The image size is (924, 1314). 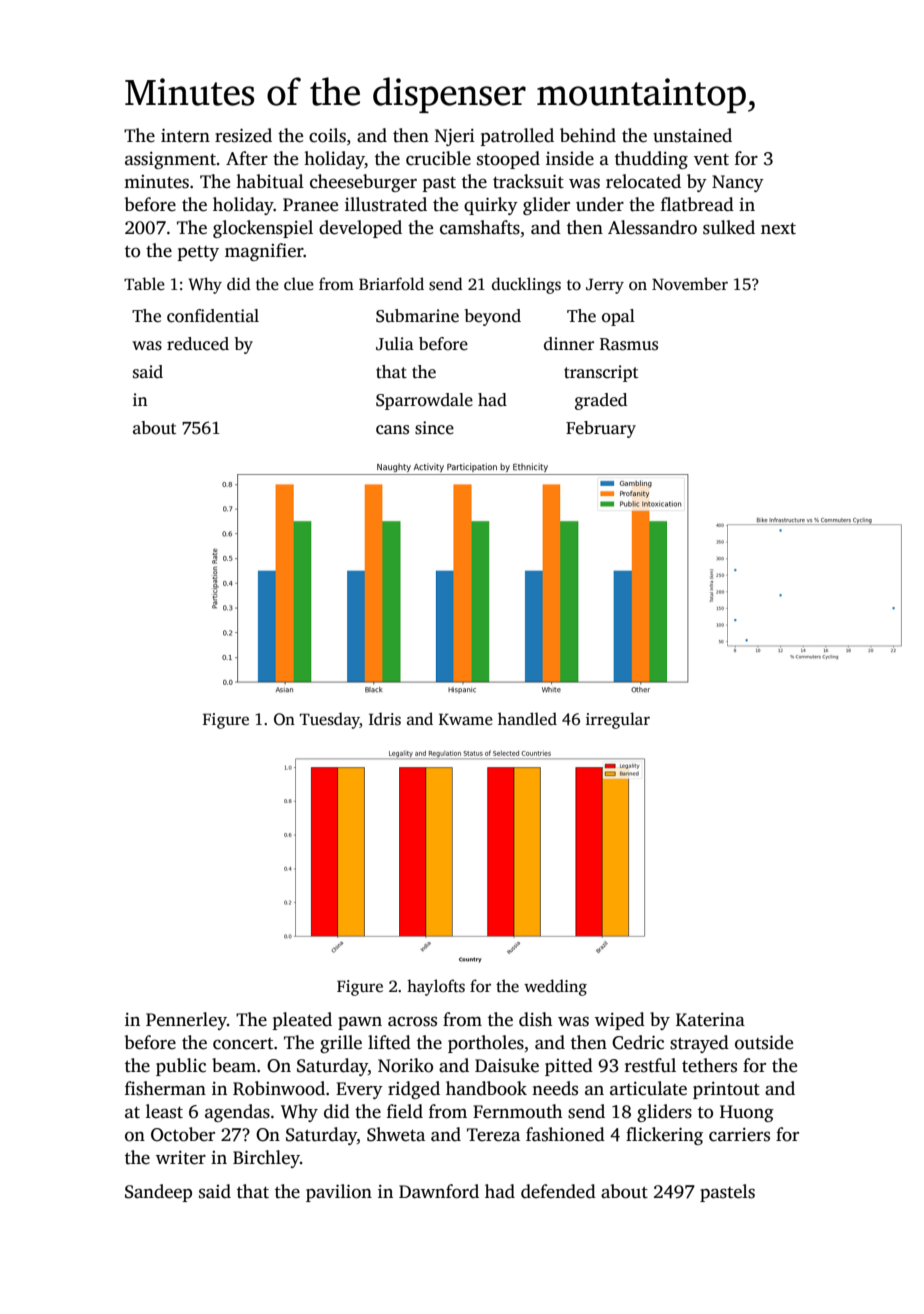 What do you see at coordinates (600, 204) in the screenshot?
I see `under` at bounding box center [600, 204].
